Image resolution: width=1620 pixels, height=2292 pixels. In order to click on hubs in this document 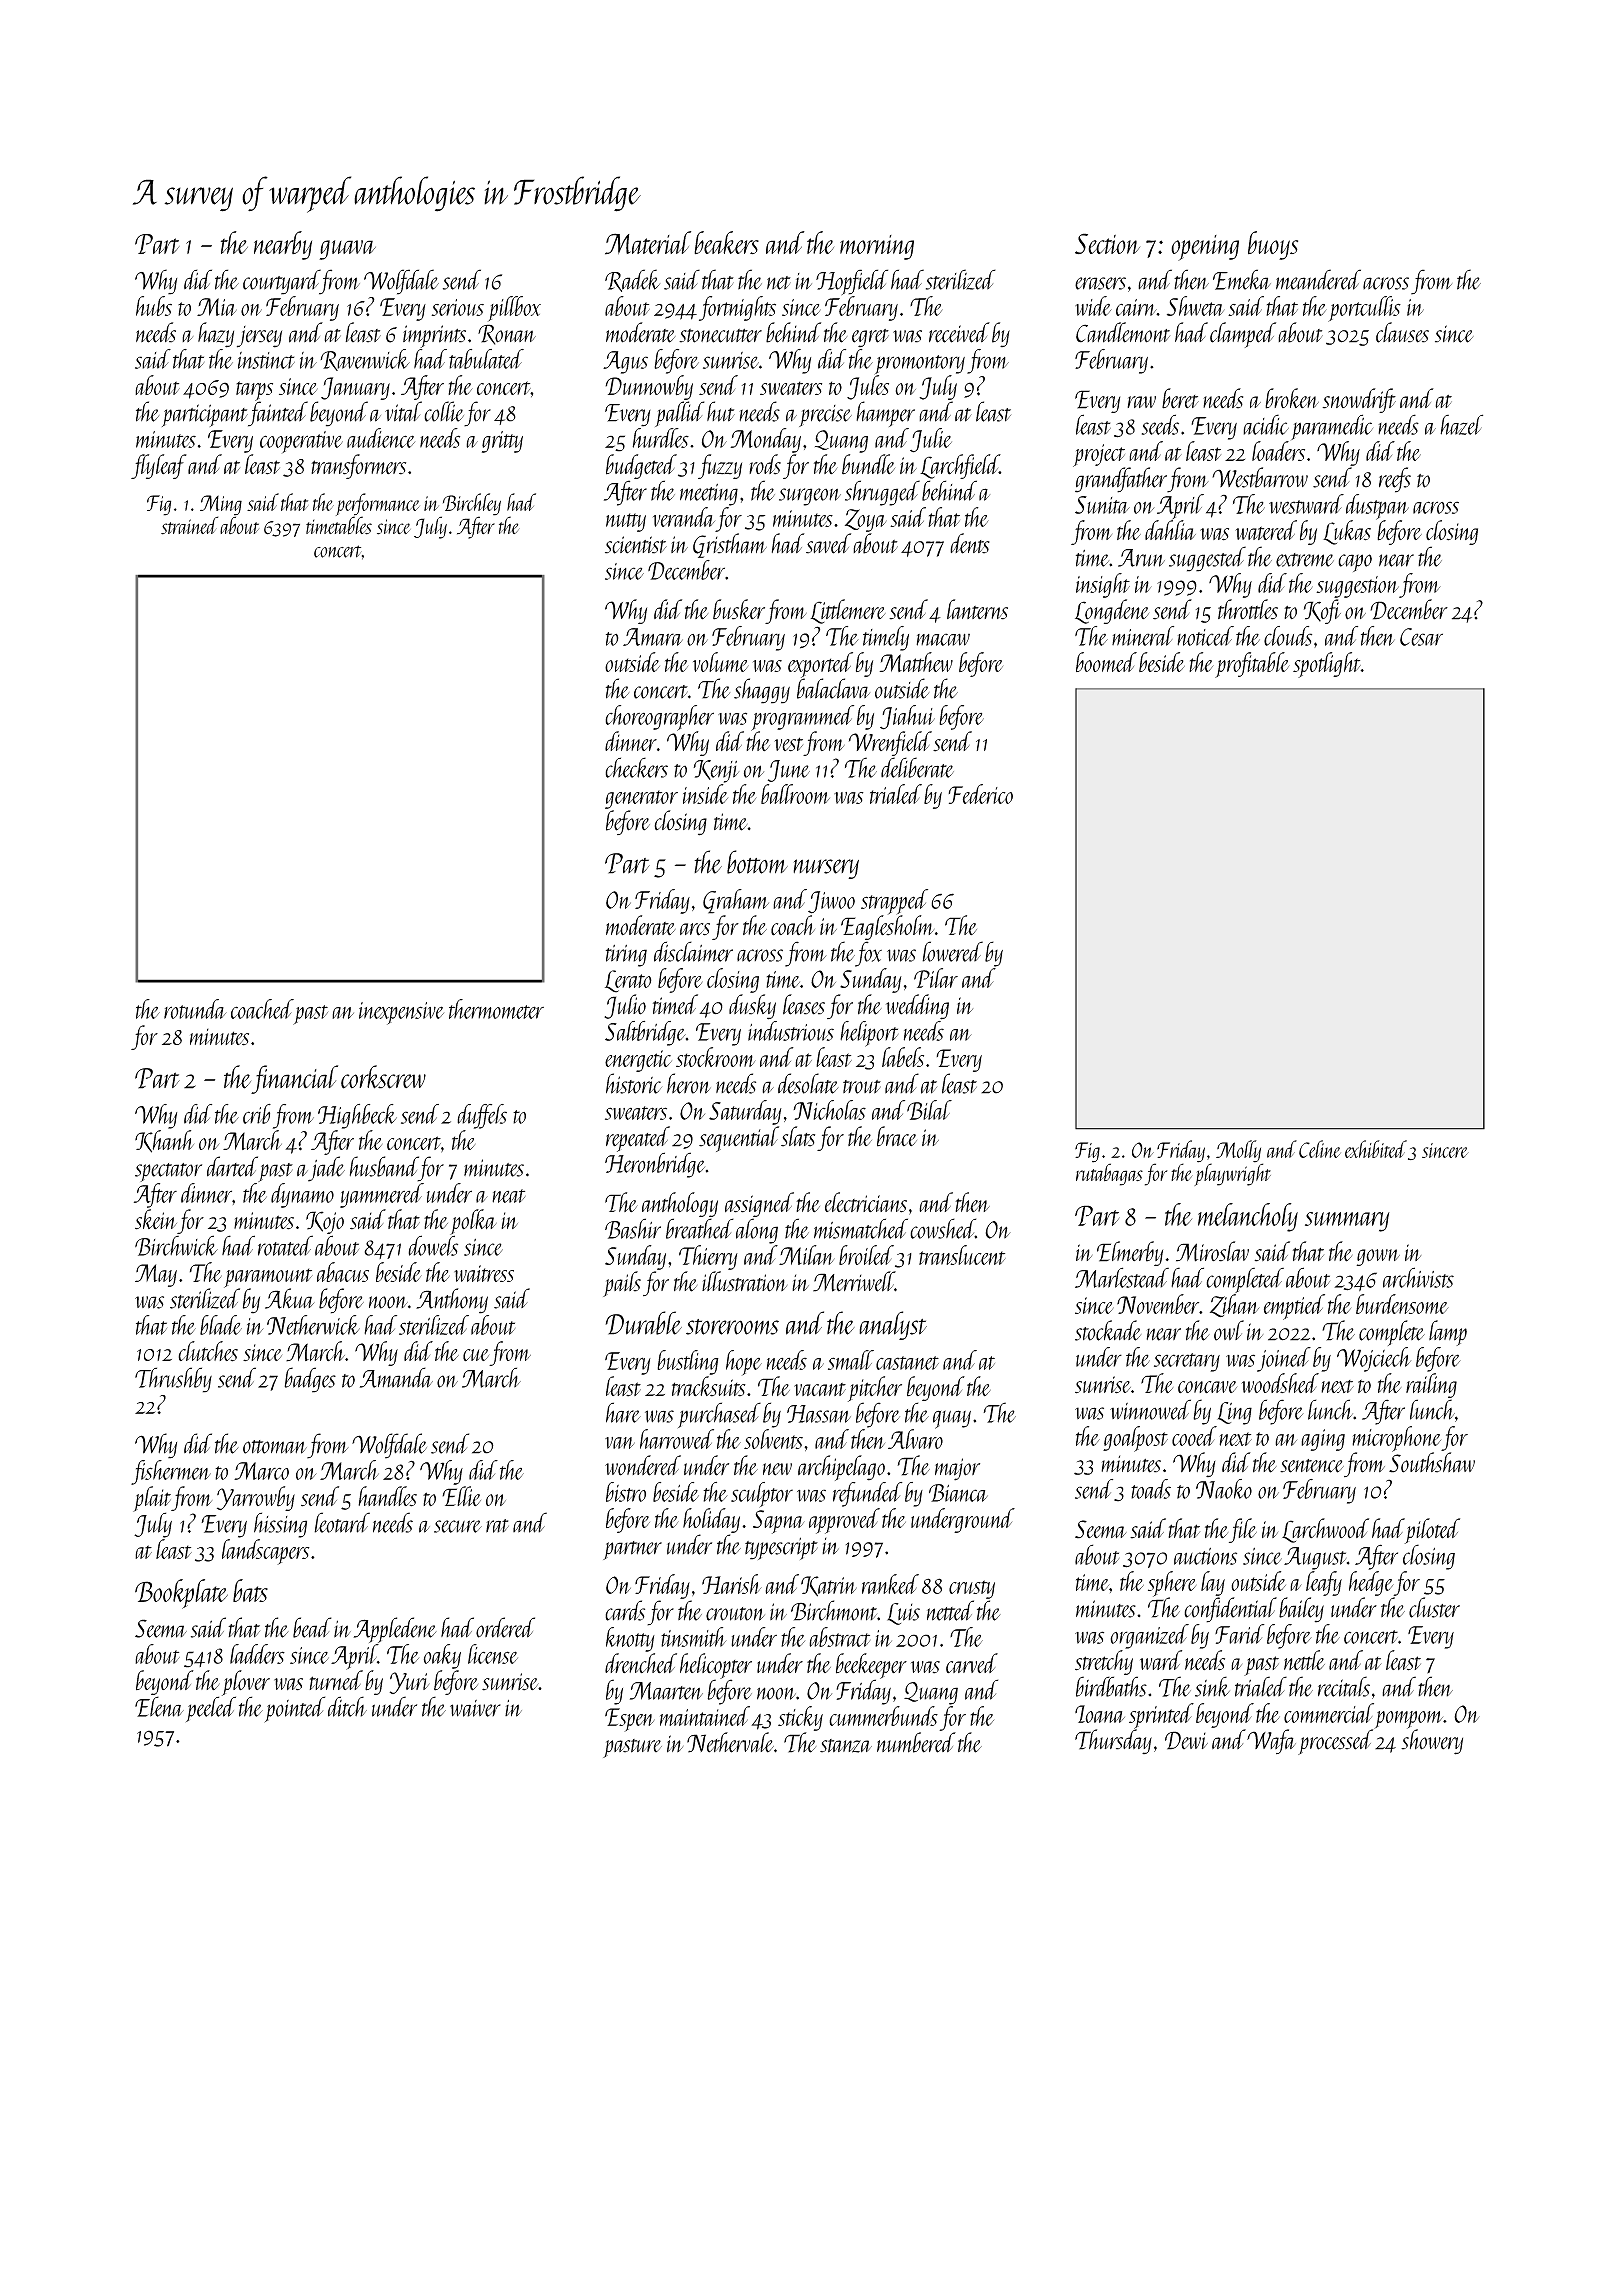, I will do `click(154, 306)`.
